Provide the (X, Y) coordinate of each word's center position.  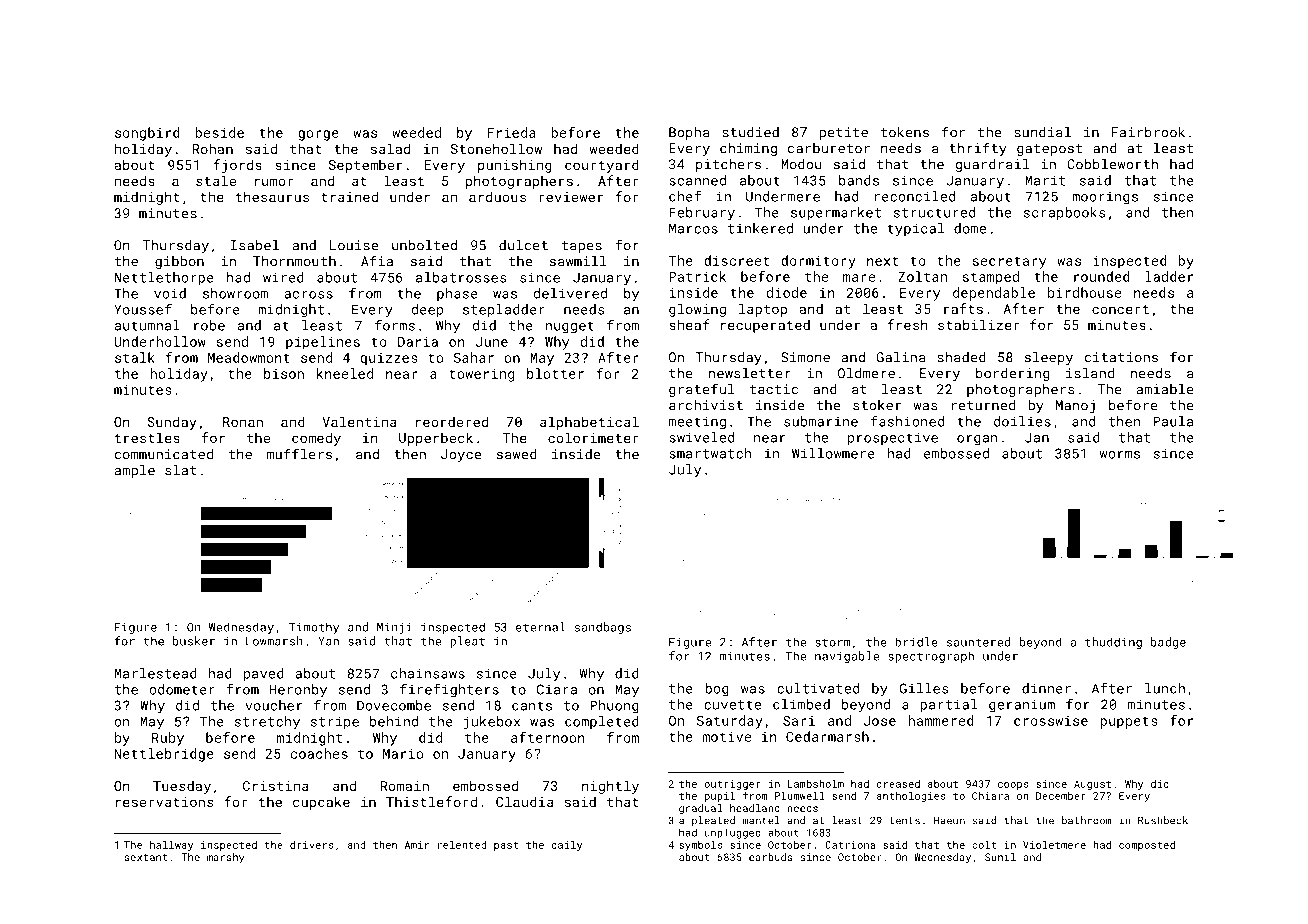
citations (1121, 357)
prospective (893, 439)
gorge (318, 135)
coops (1013, 786)
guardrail (992, 165)
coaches (319, 753)
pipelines (323, 343)
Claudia (525, 801)
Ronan (243, 422)
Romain (404, 786)
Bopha (689, 133)
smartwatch (710, 453)
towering (481, 375)
